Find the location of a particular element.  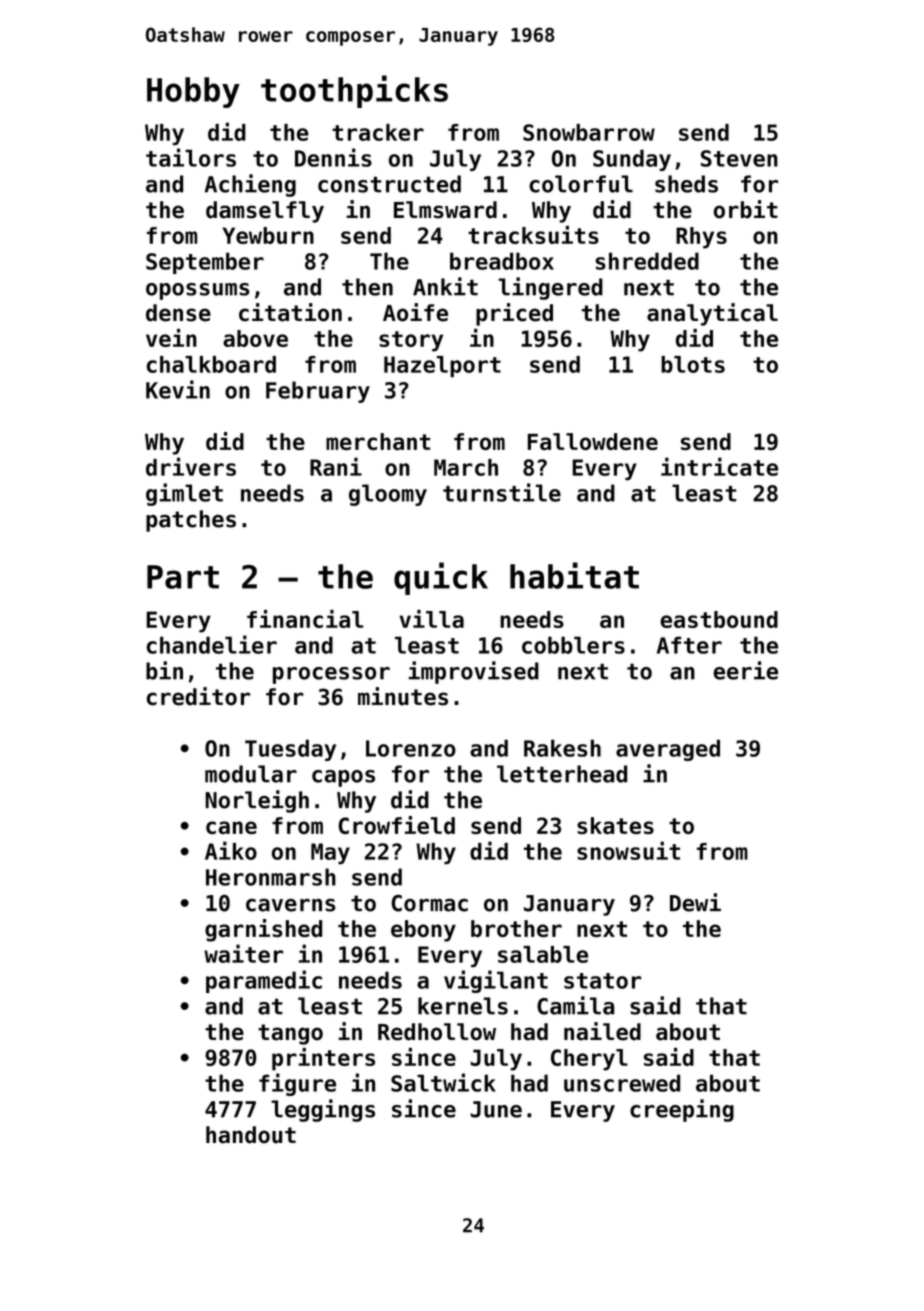

paramedic is located at coordinates (264, 981).
